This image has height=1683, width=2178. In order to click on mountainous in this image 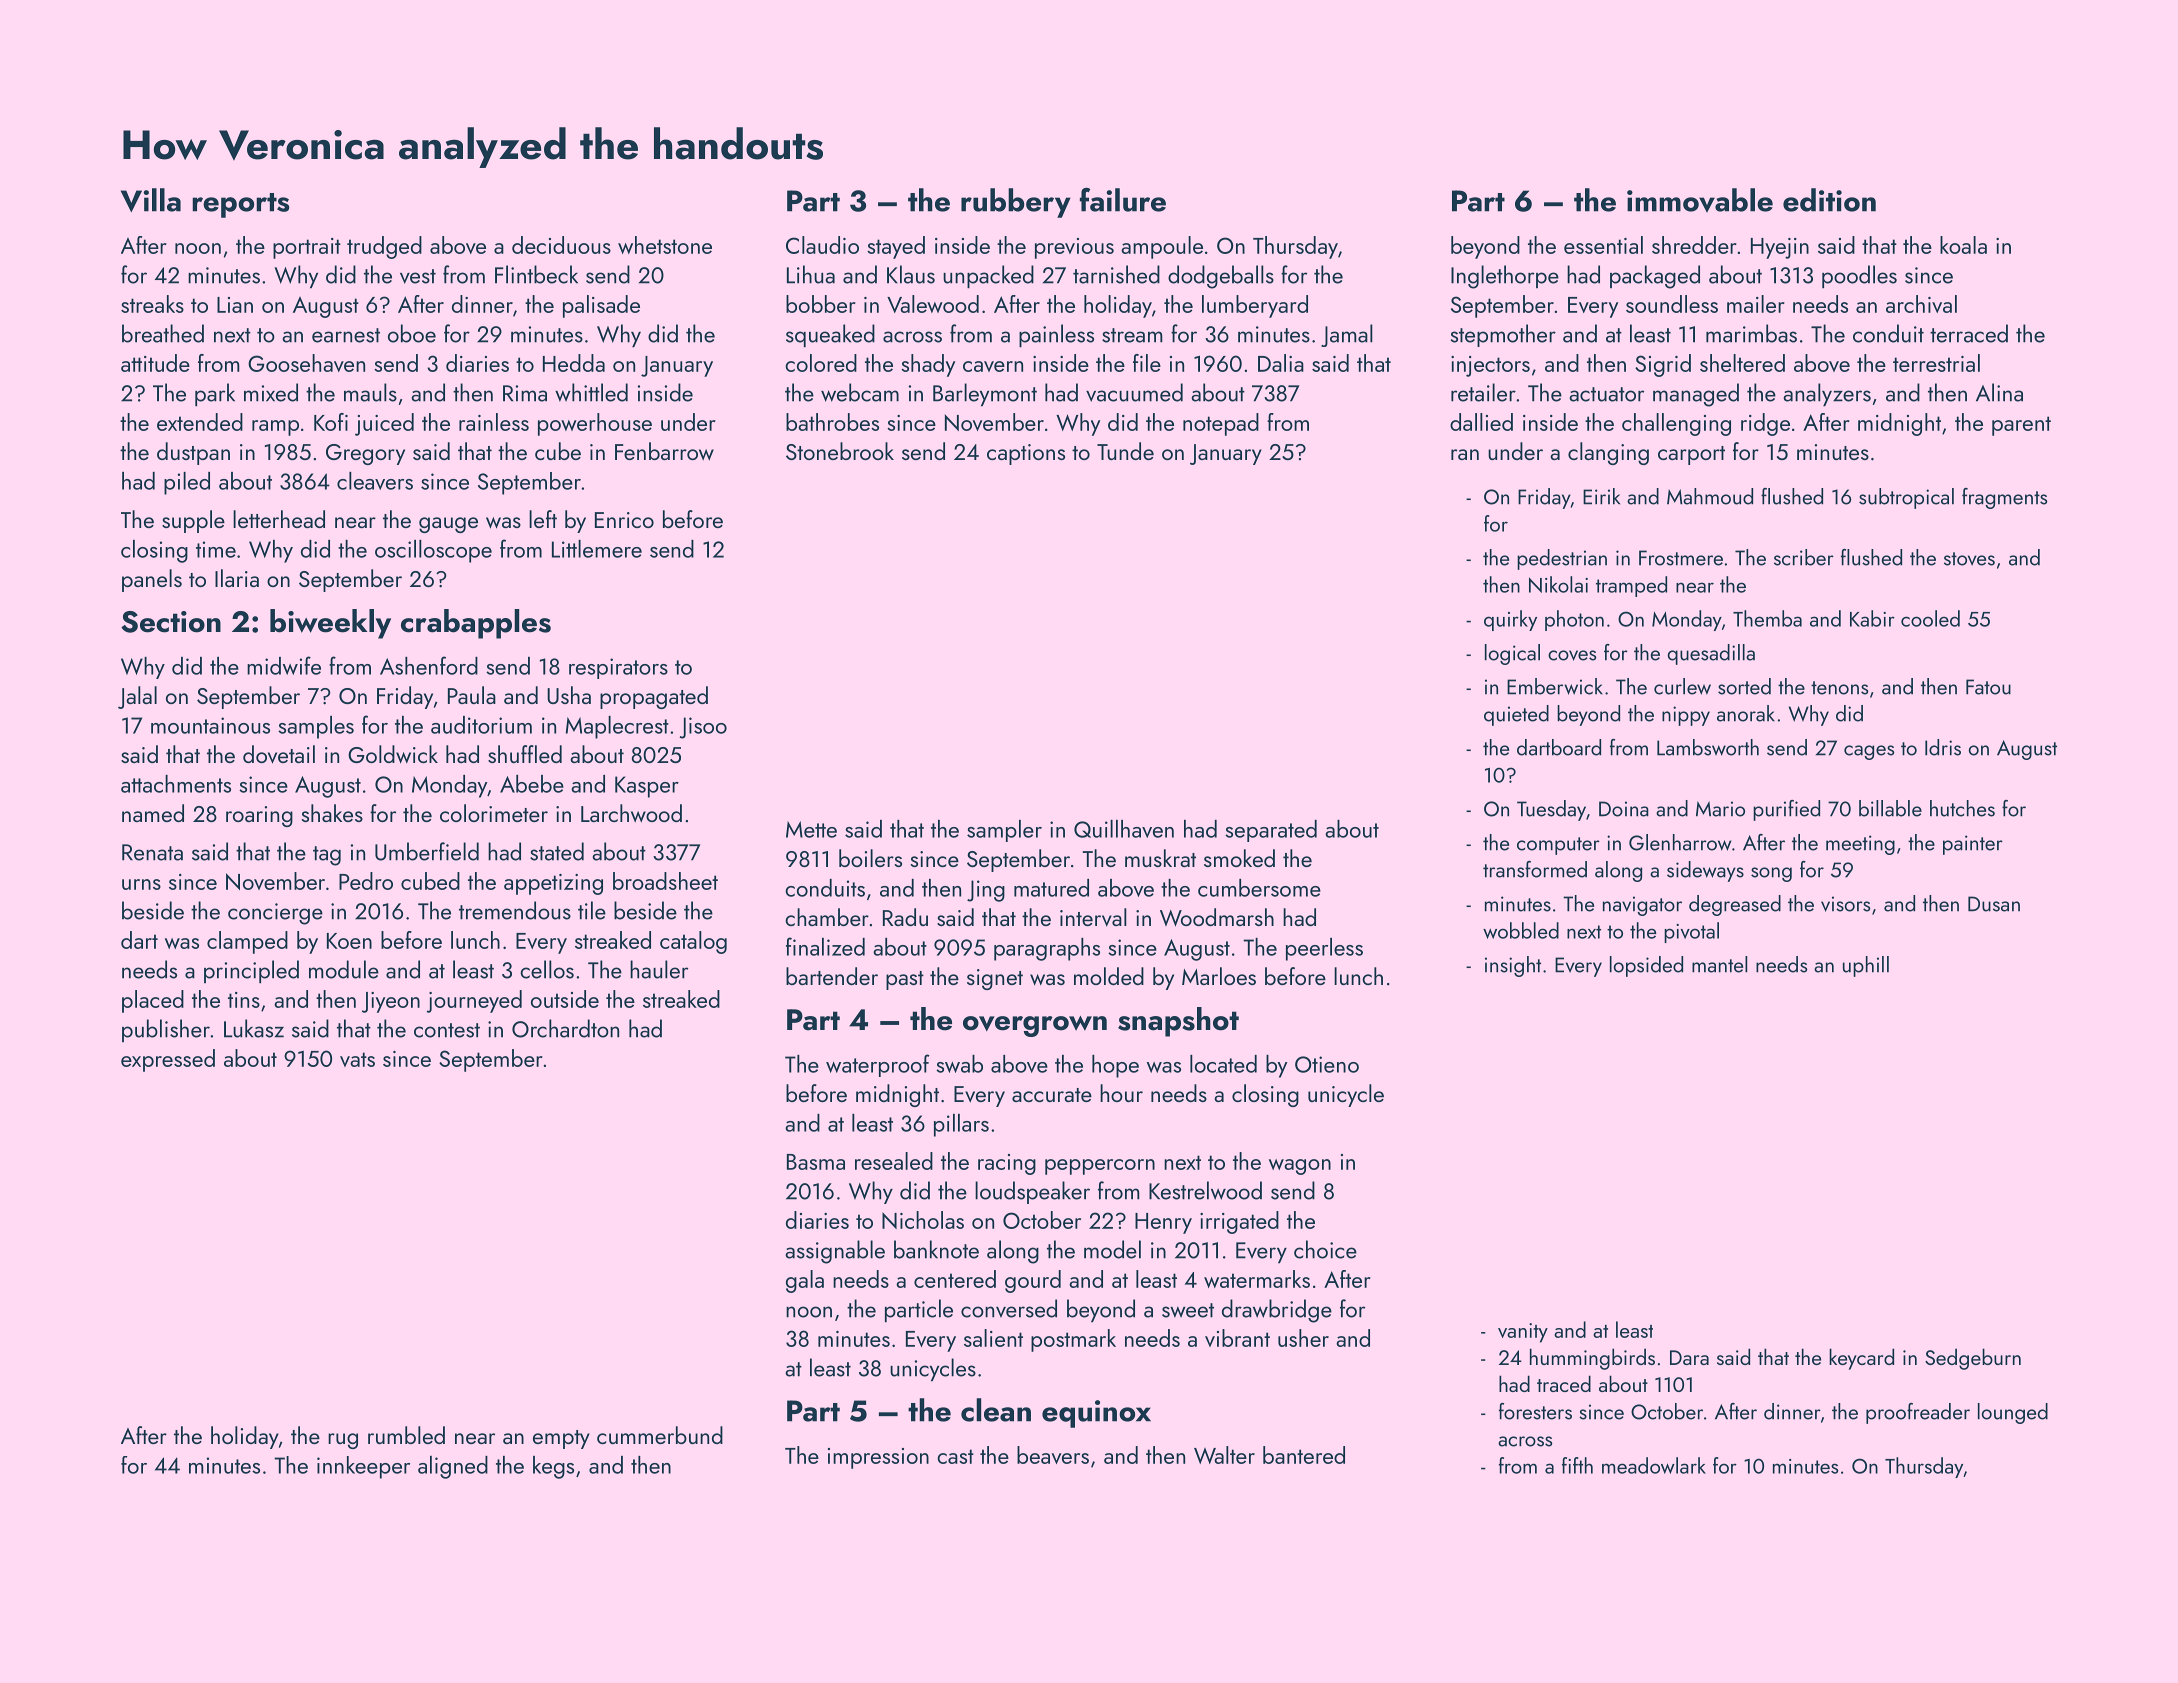, I will do `click(210, 725)`.
